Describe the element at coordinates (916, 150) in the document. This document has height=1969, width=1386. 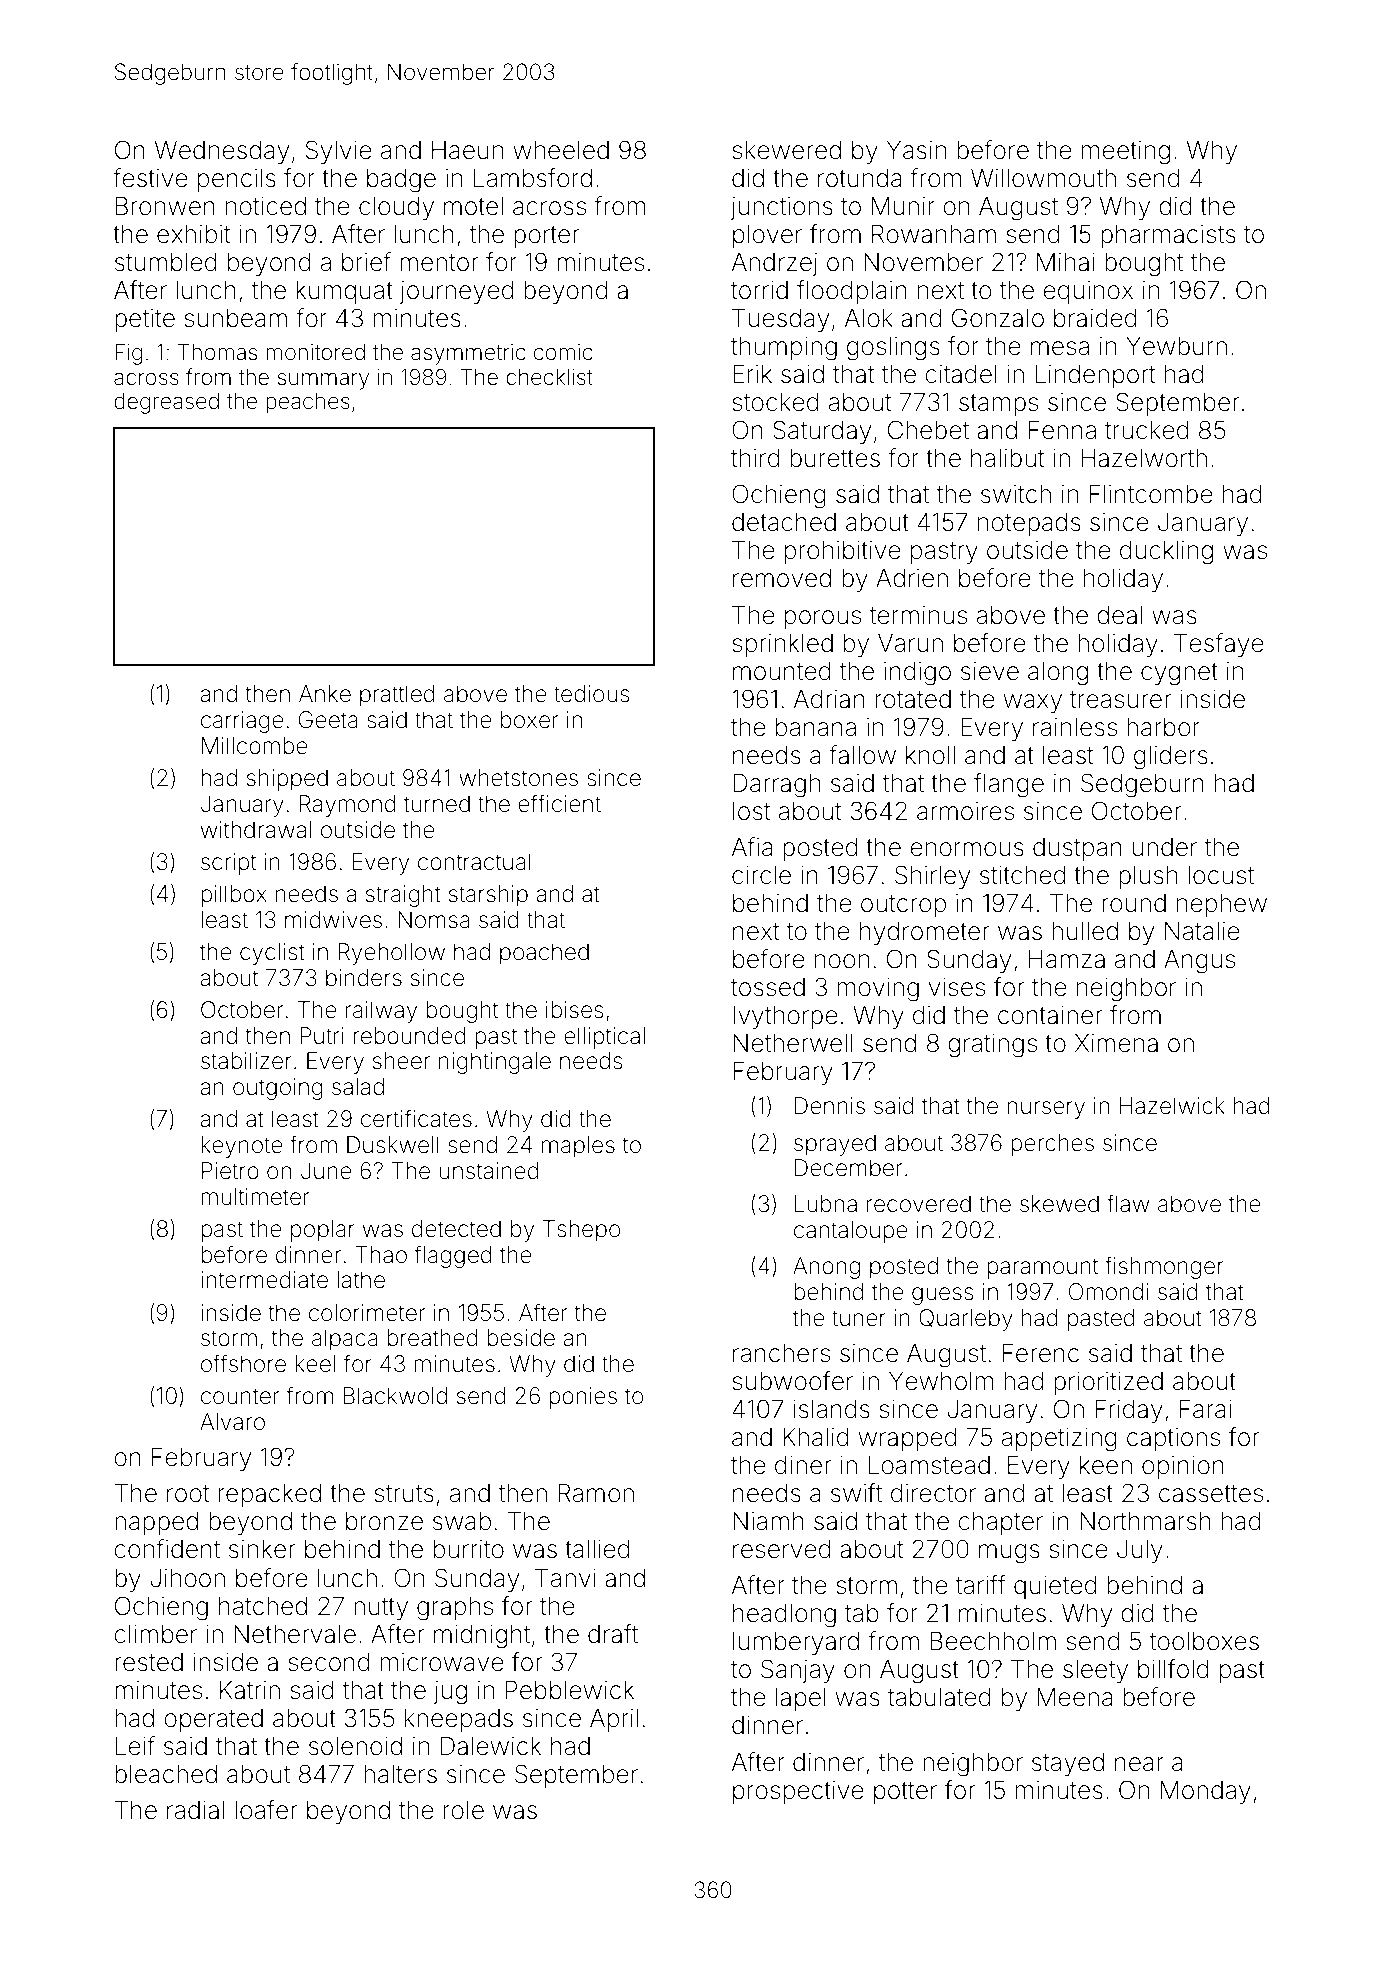
I see `Yasin` at that location.
